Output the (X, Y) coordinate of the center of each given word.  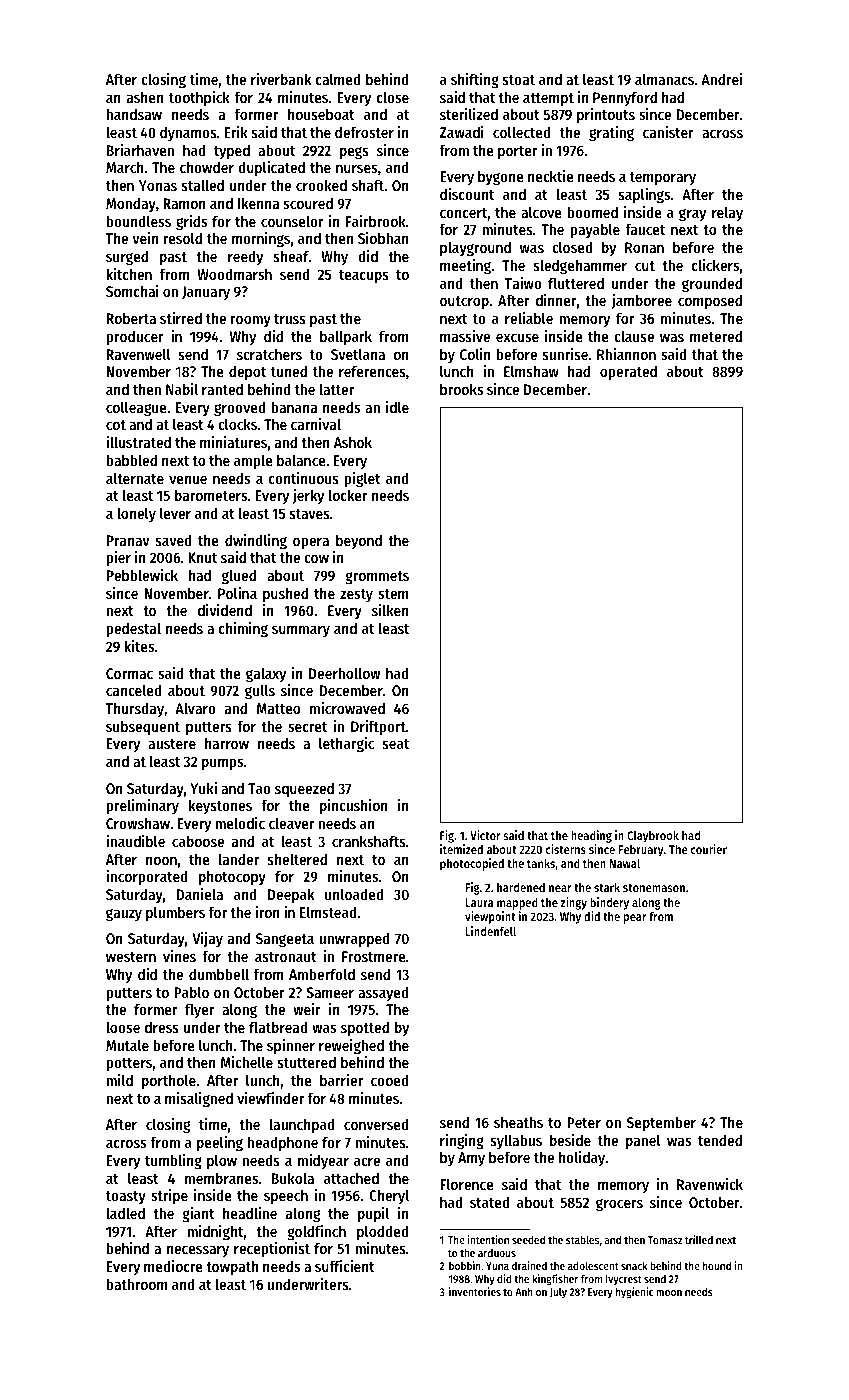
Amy (471, 1159)
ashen (145, 97)
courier (708, 849)
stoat (519, 80)
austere (172, 744)
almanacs (664, 79)
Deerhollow (344, 673)
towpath (232, 1268)
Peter (584, 1122)
